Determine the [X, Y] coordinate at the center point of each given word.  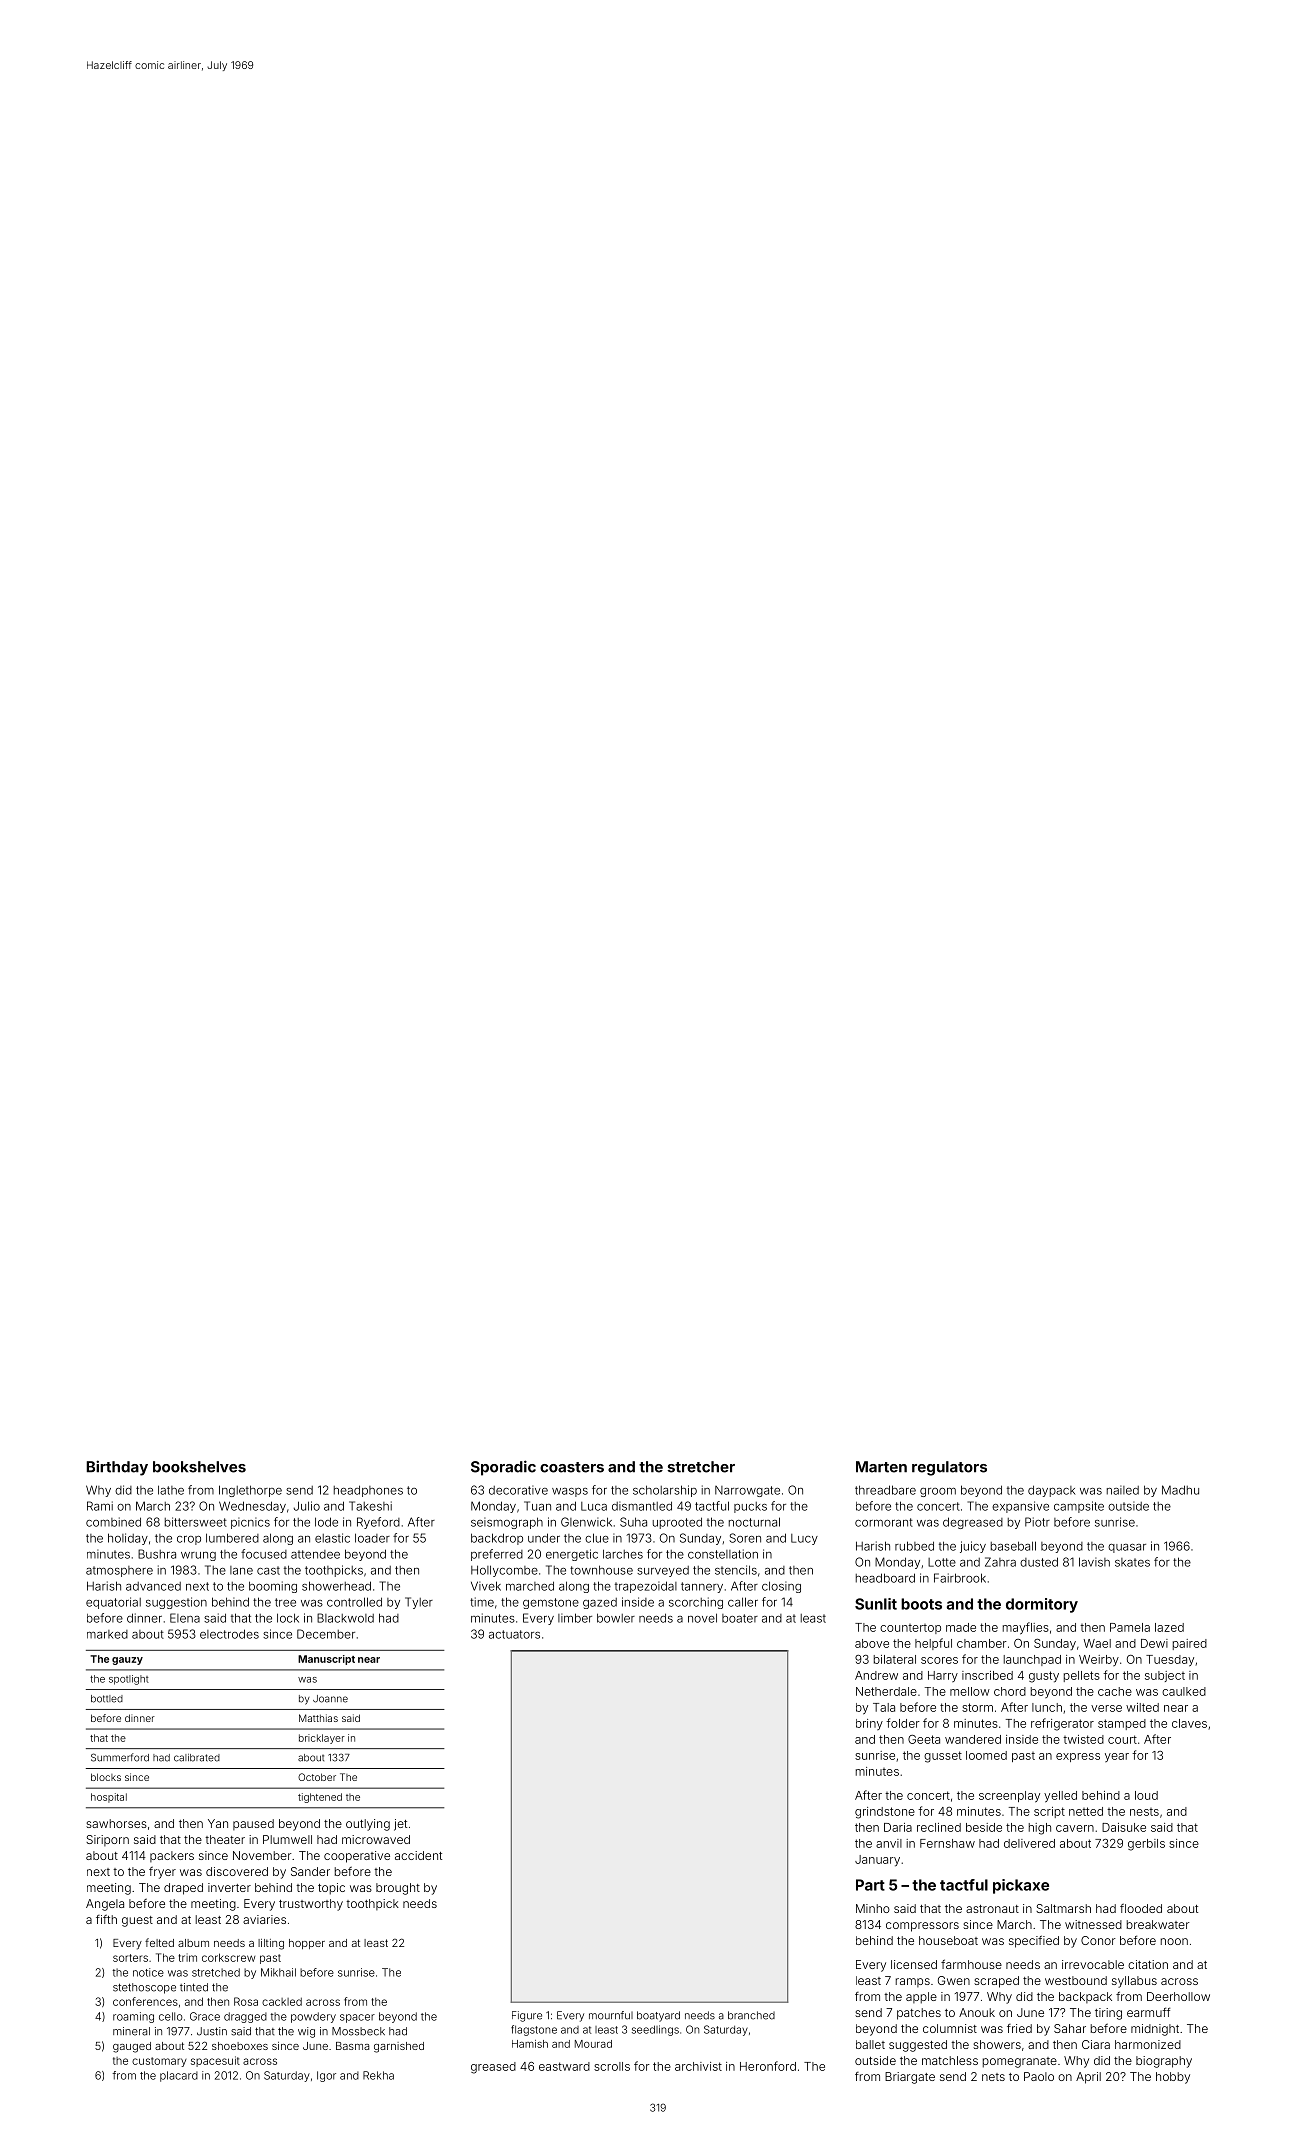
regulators [949, 1468]
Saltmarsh [1063, 1908]
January [877, 1861]
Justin [212, 2031]
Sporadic [503, 1468]
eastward [564, 2066]
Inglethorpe [250, 1491]
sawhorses [116, 1823]
